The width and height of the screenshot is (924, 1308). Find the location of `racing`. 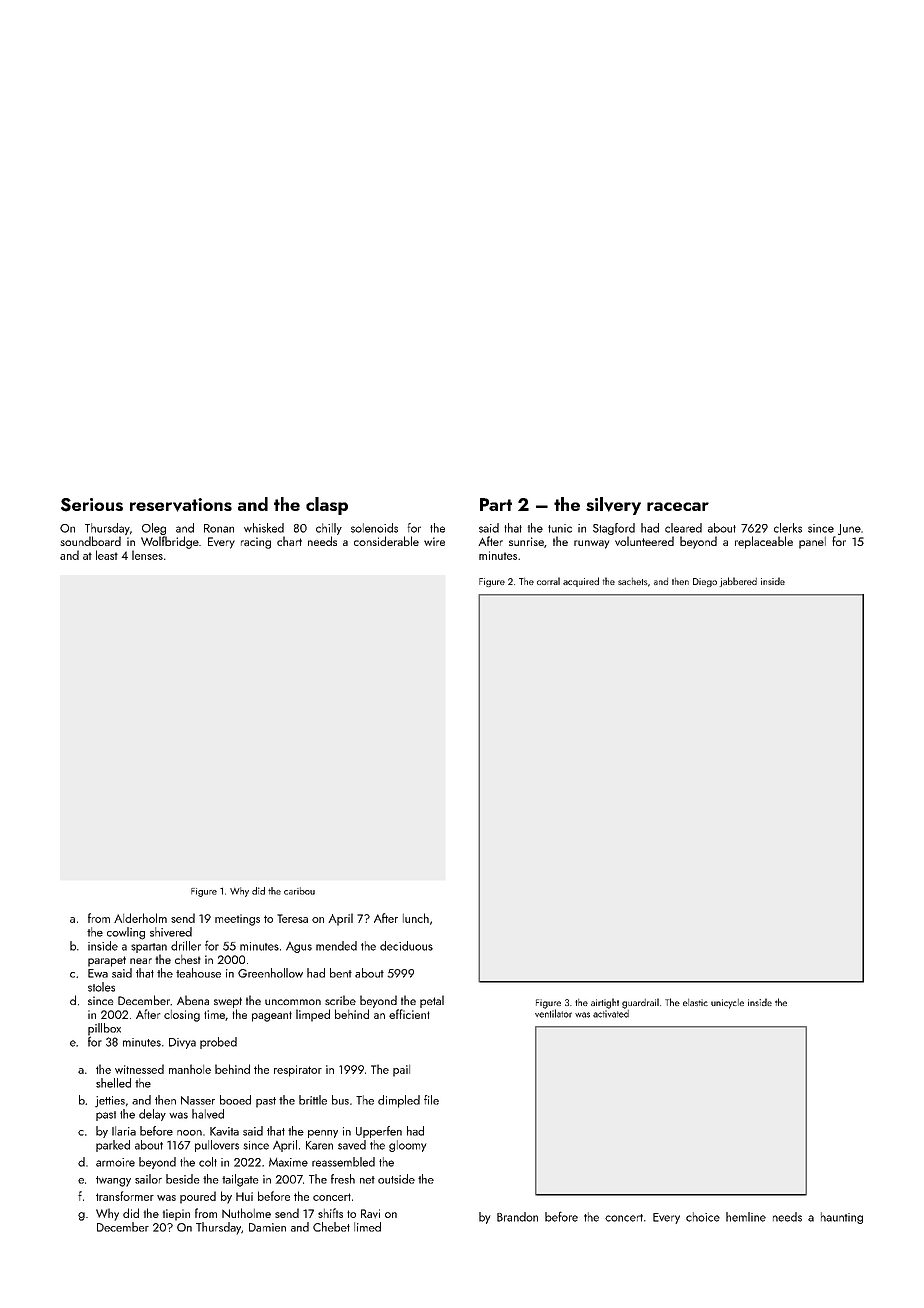

racing is located at coordinates (256, 543).
